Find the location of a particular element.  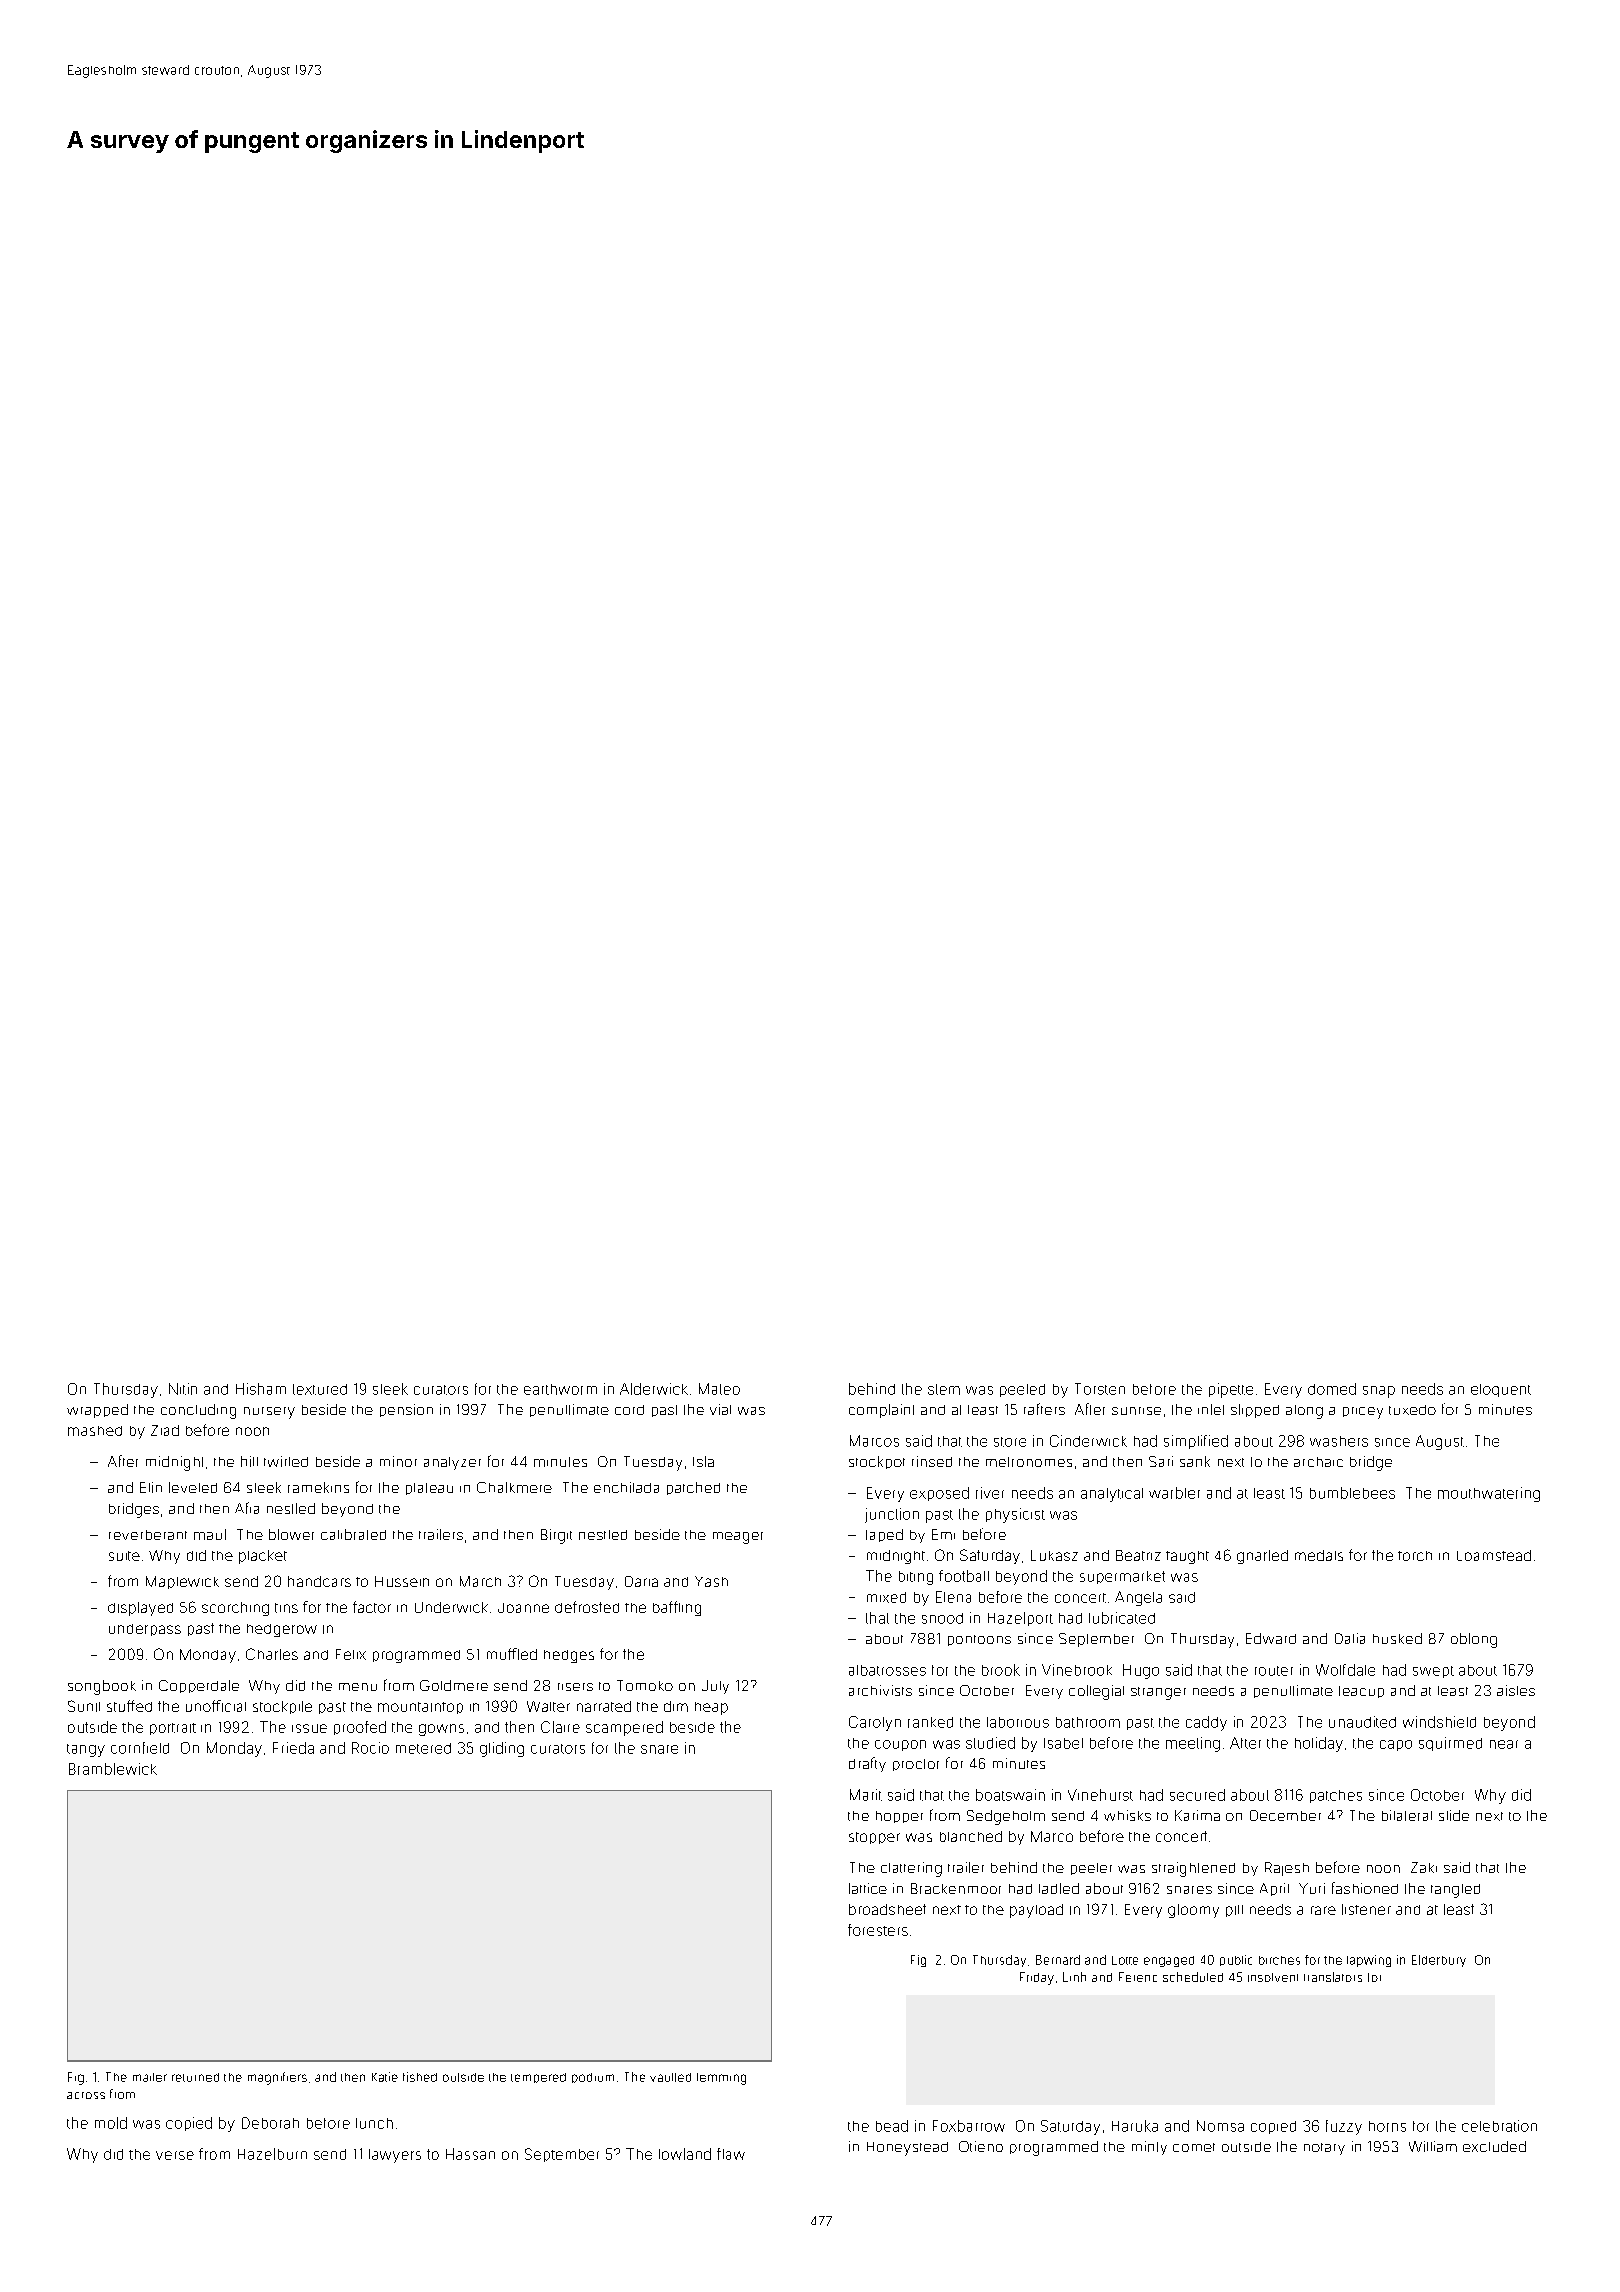

mailer is located at coordinates (150, 2077).
